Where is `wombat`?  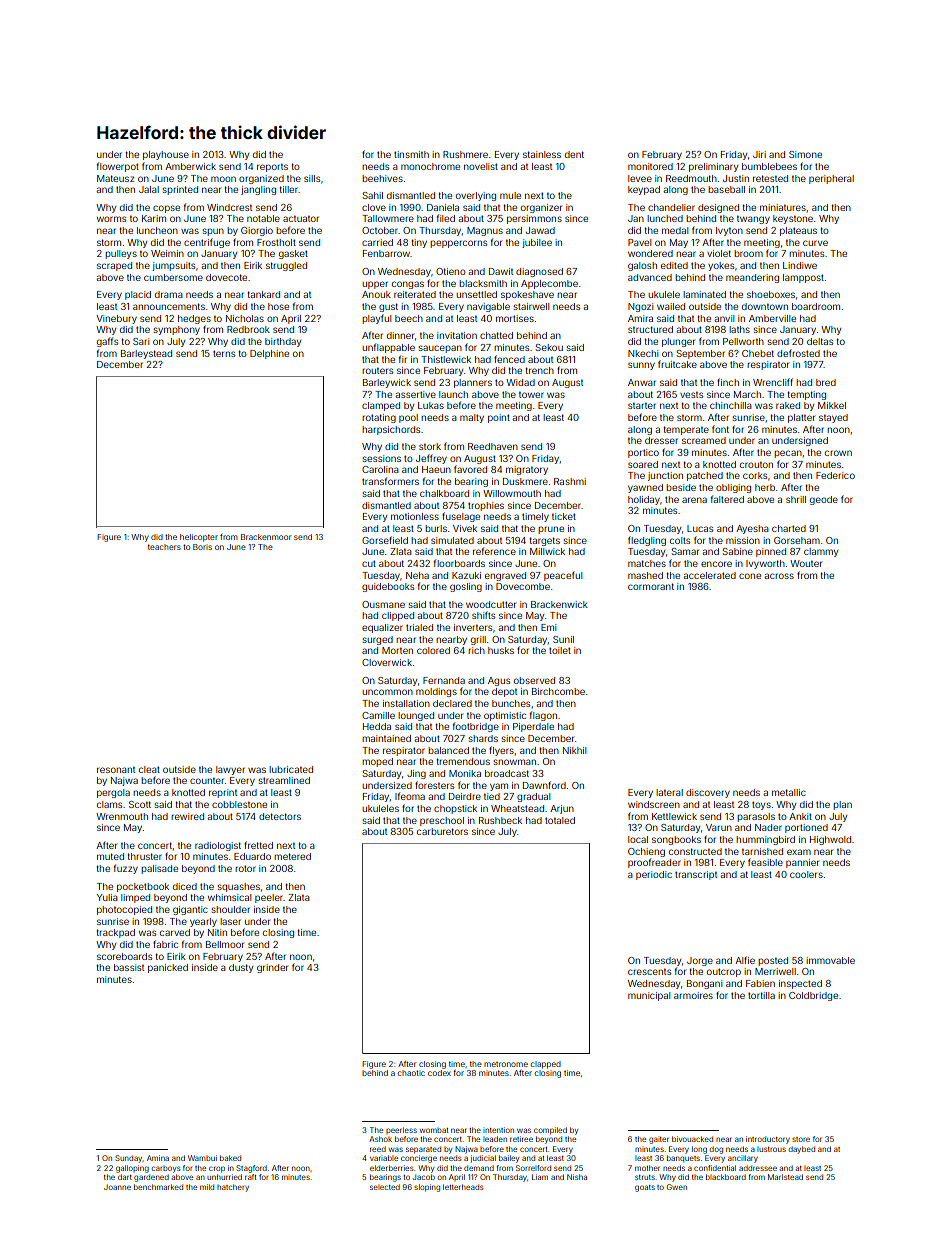 wombat is located at coordinates (434, 1130).
